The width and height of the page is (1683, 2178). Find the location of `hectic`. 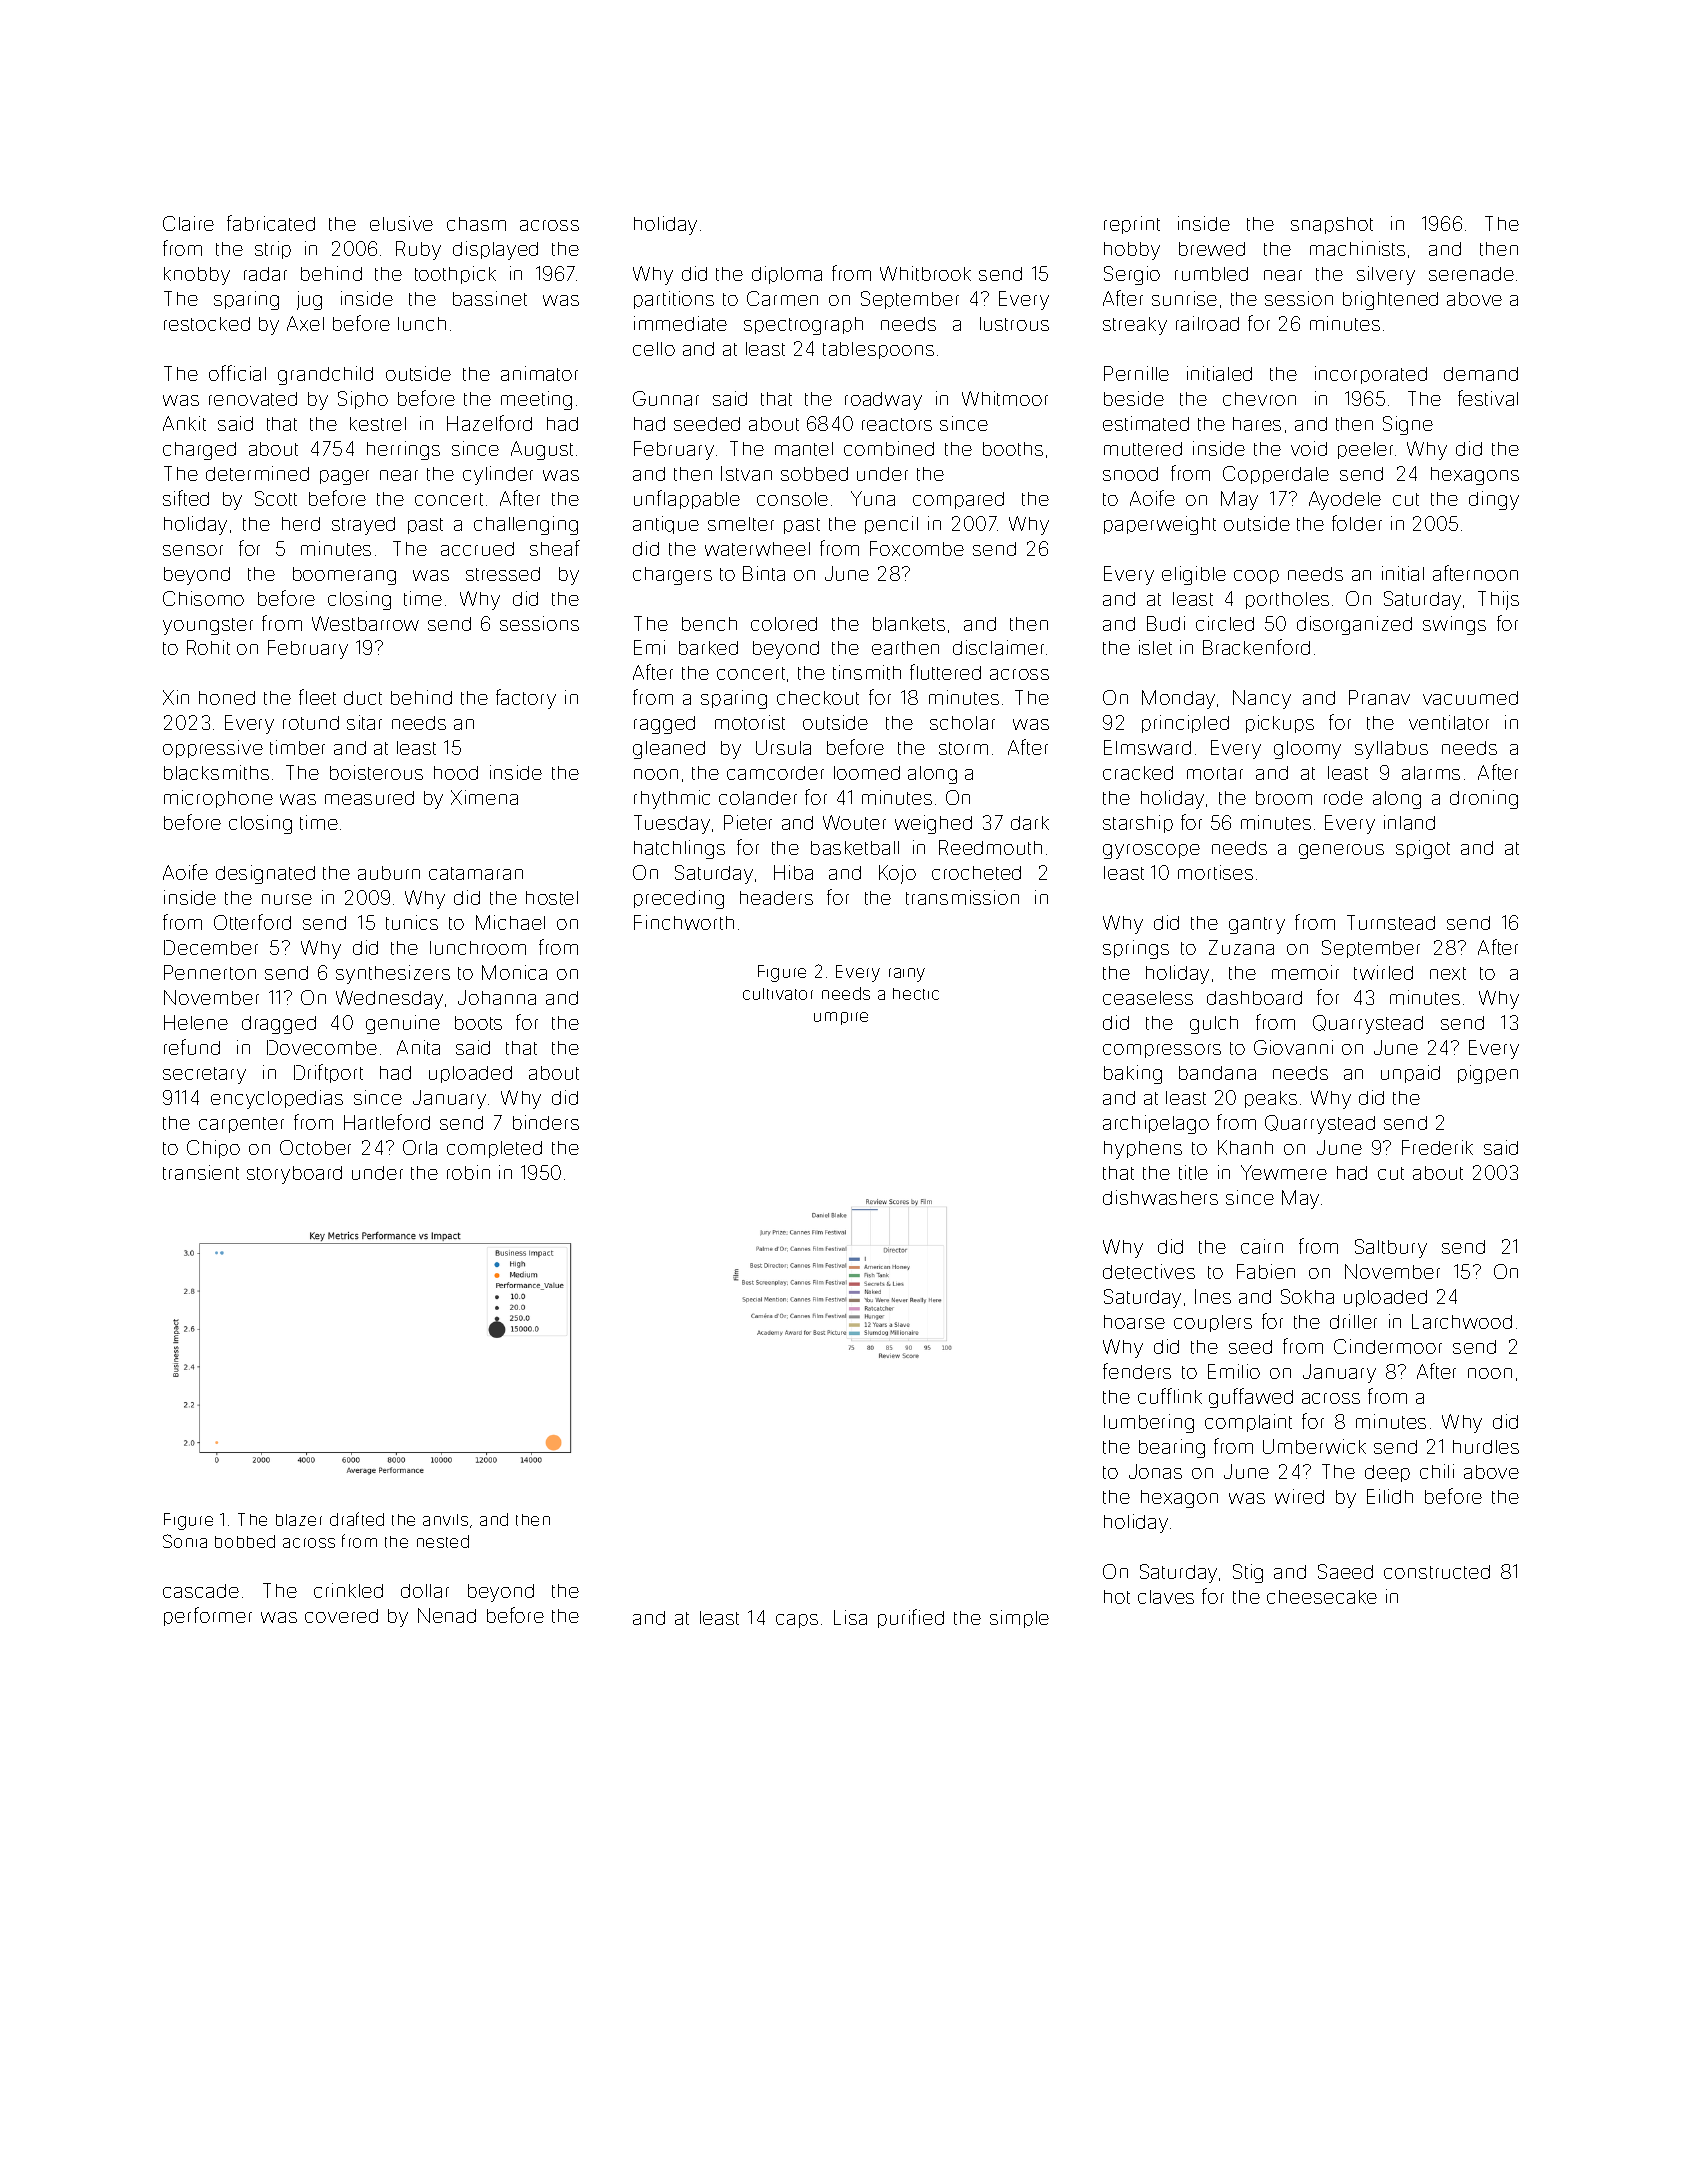

hectic is located at coordinates (916, 994).
